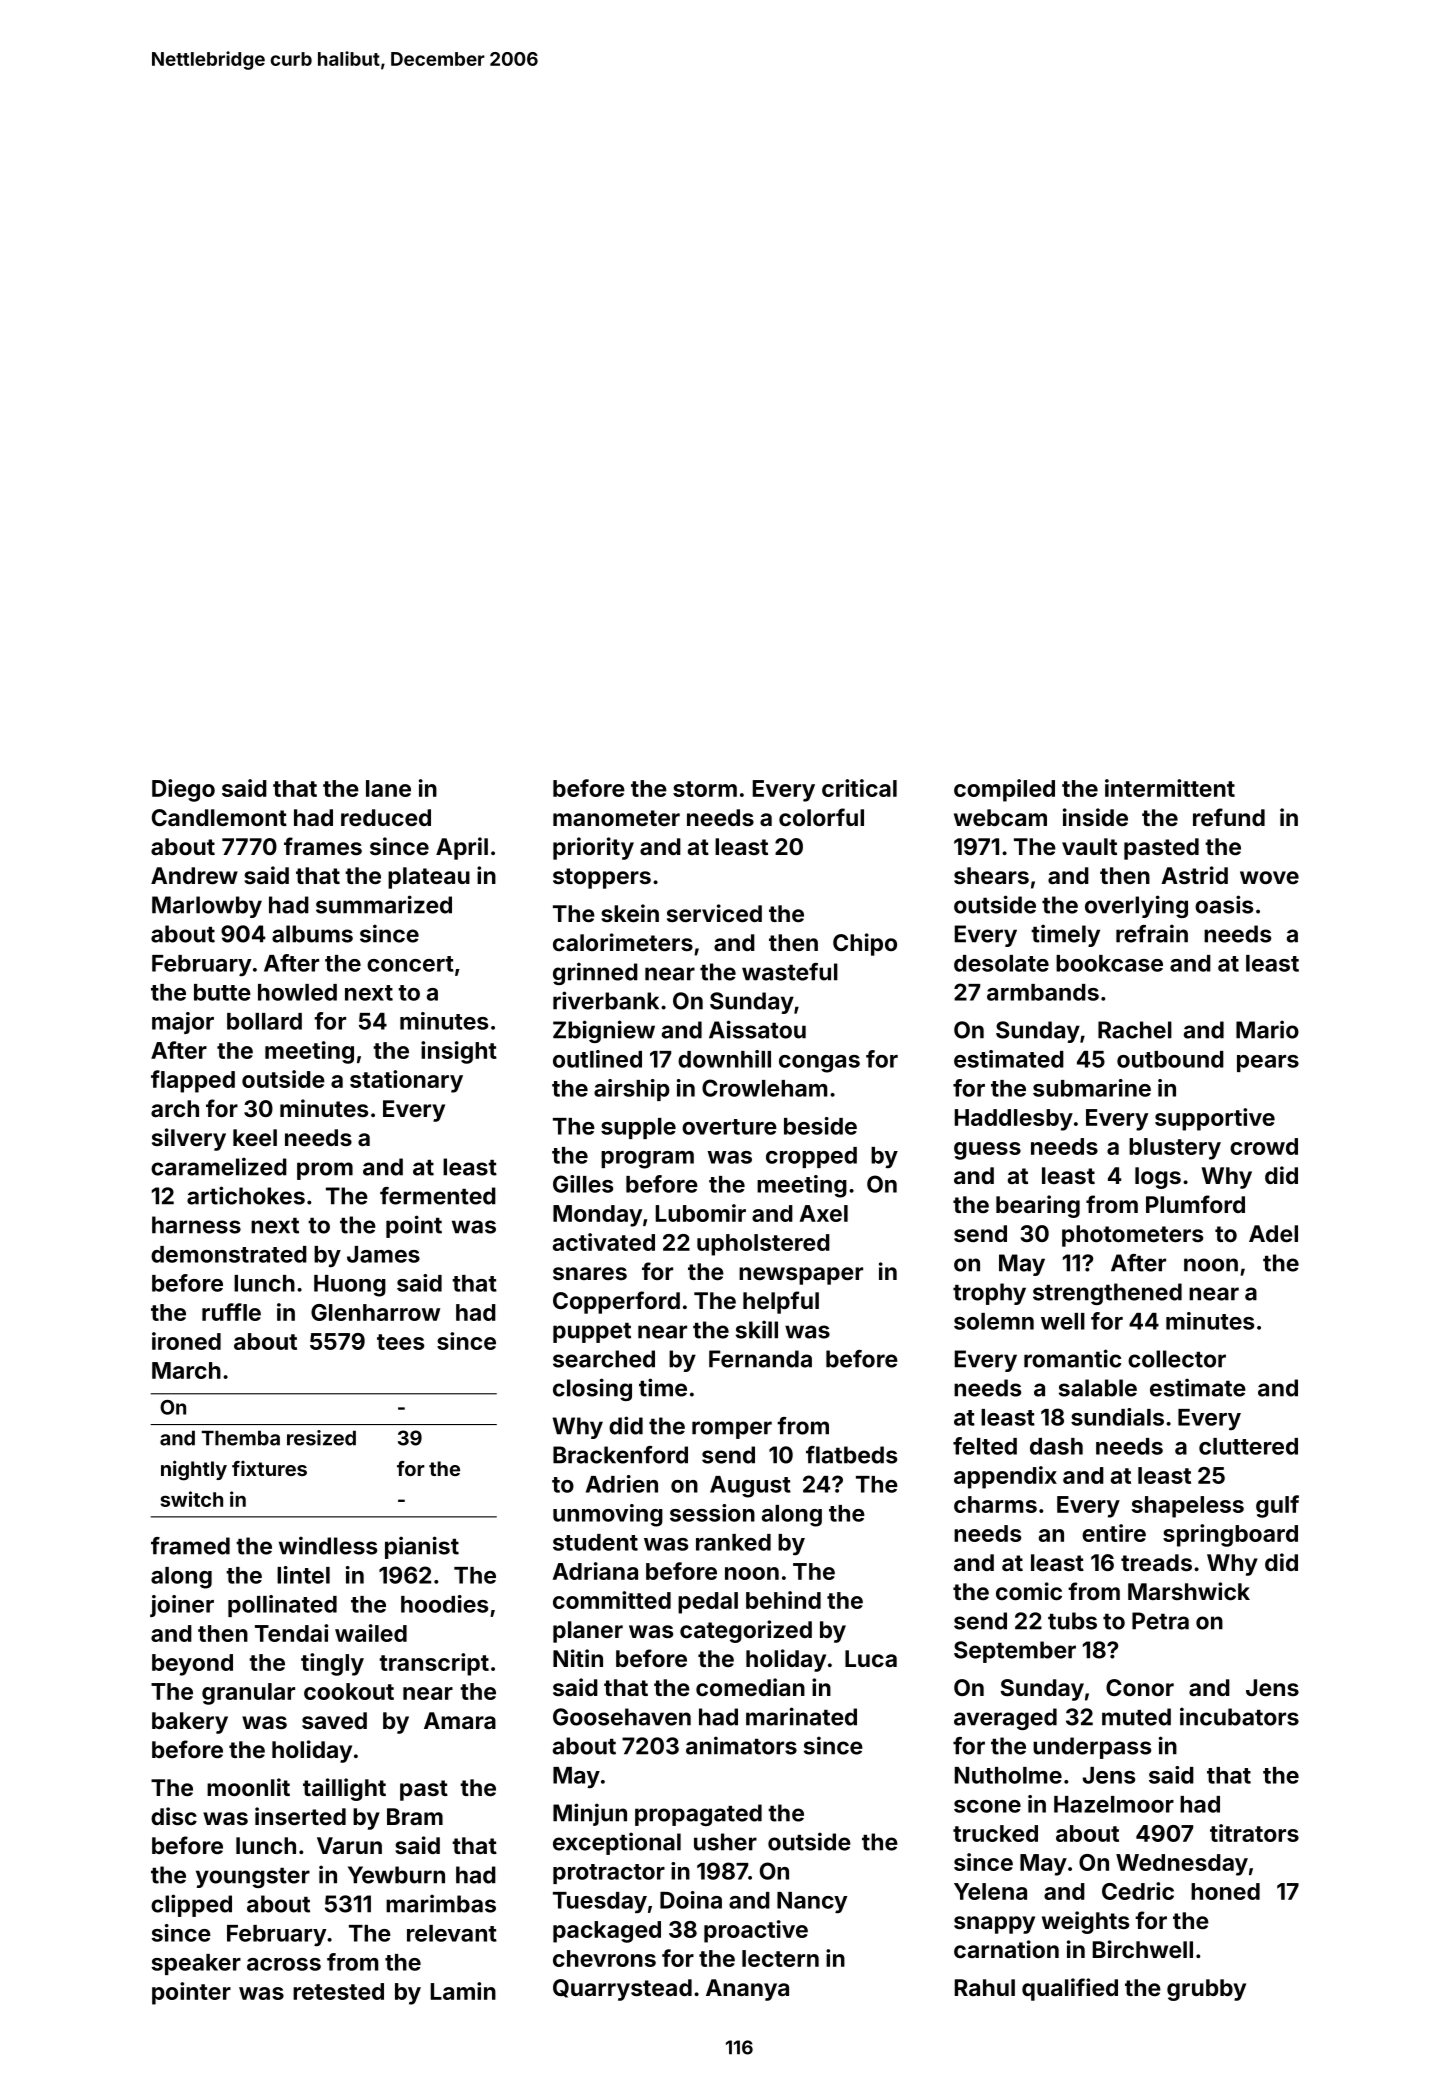  I want to click on framed, so click(190, 1546).
